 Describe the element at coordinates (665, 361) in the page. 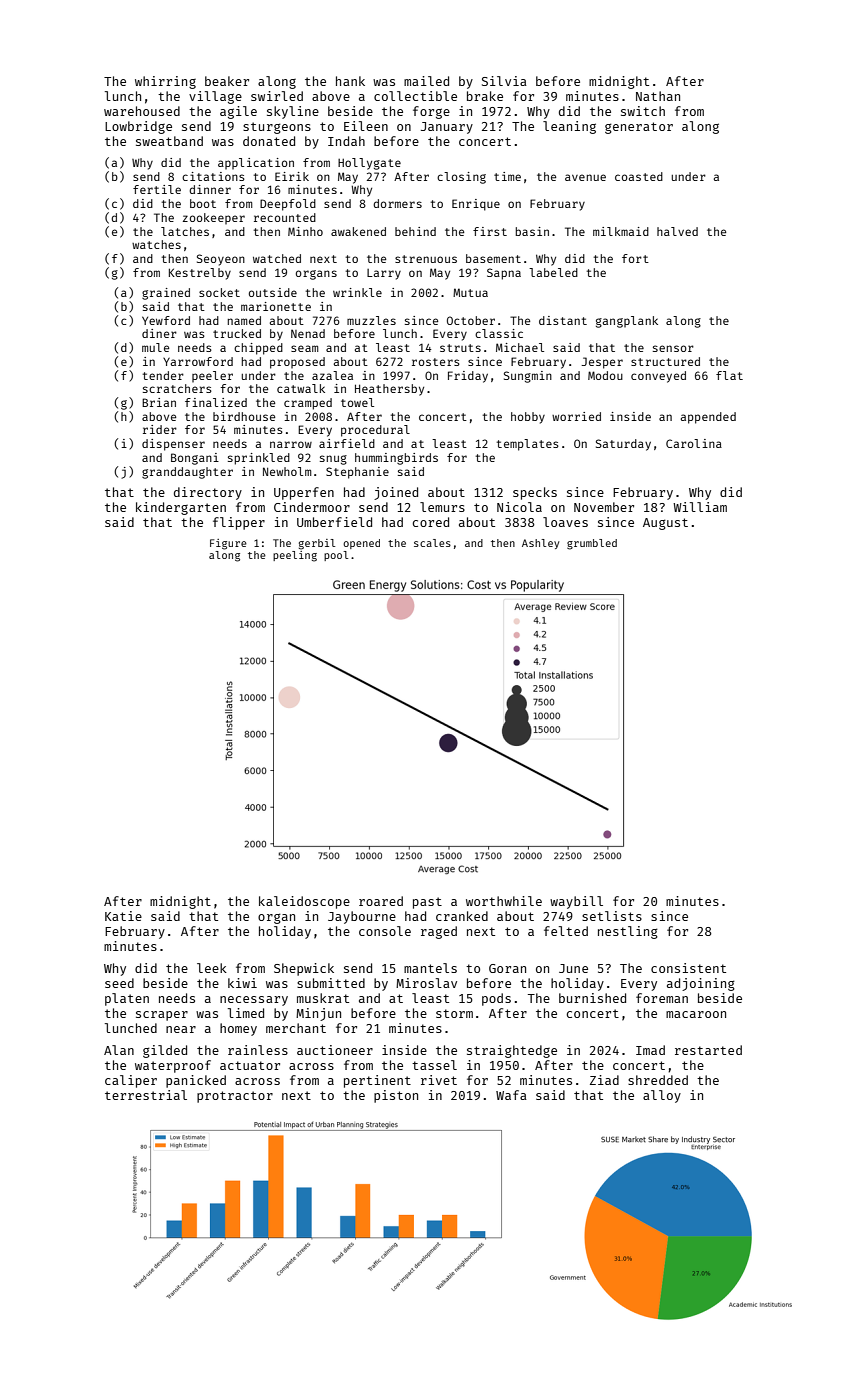

I see `structured` at that location.
